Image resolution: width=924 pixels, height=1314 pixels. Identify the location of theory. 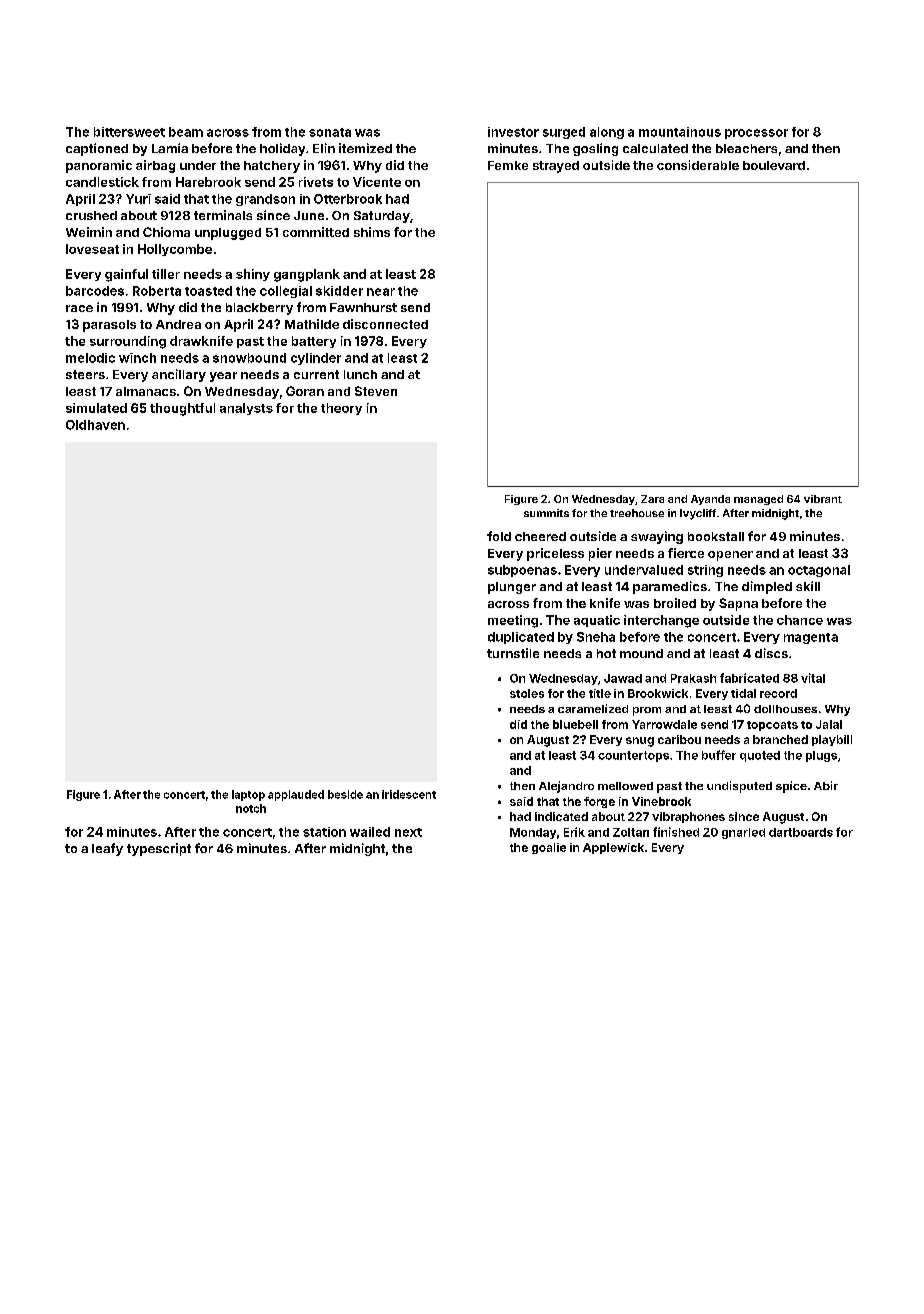
(341, 409).
